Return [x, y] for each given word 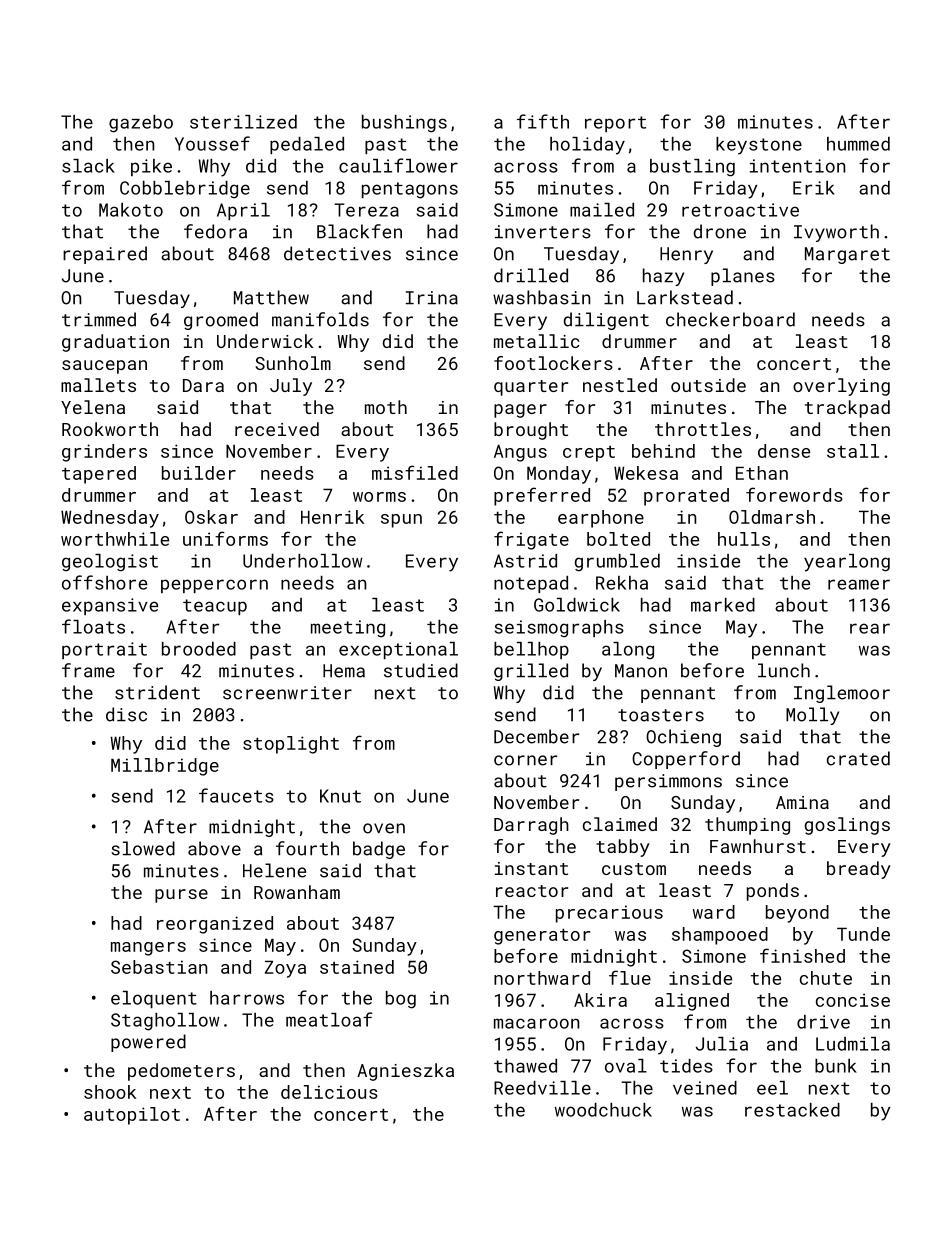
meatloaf [329, 1019]
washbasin [541, 297]
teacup [215, 607]
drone [719, 231]
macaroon [536, 1023]
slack [88, 166]
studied [421, 670]
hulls [744, 539]
